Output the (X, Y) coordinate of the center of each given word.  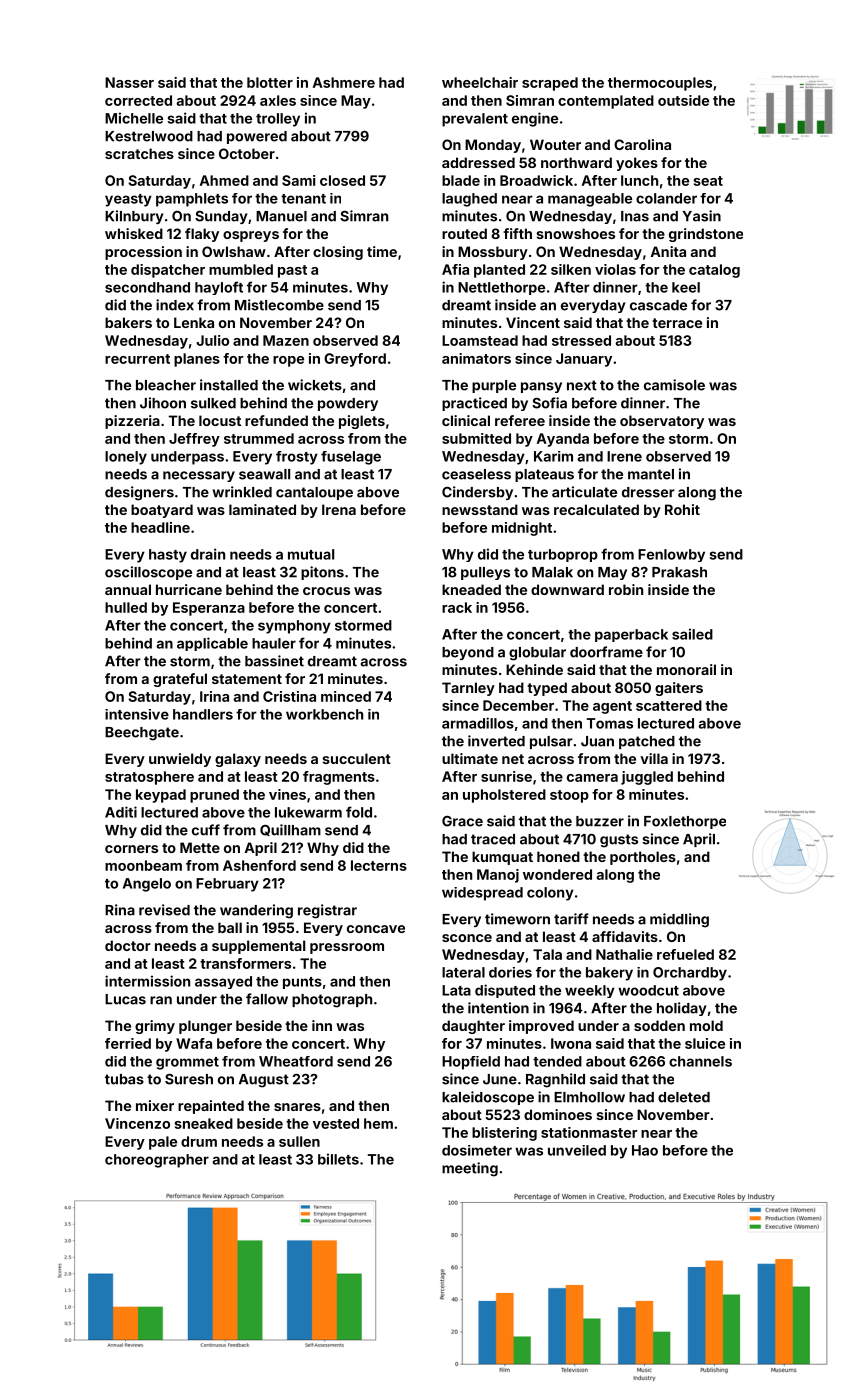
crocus (326, 591)
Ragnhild (555, 1080)
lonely (126, 458)
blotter (270, 82)
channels (700, 1061)
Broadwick (536, 180)
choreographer (157, 1161)
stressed (581, 340)
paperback (631, 635)
